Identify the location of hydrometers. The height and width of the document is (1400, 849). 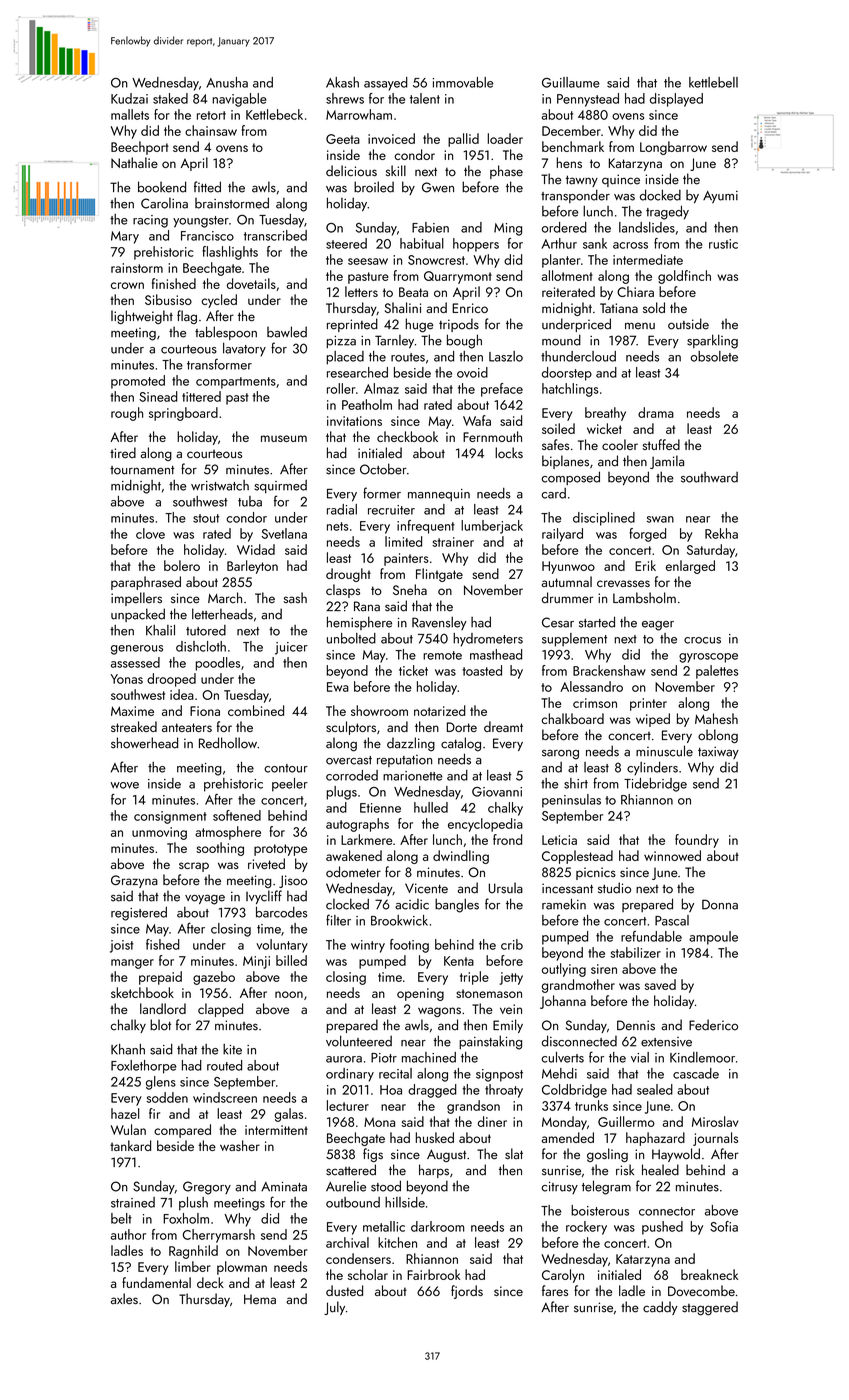
(488, 640).
